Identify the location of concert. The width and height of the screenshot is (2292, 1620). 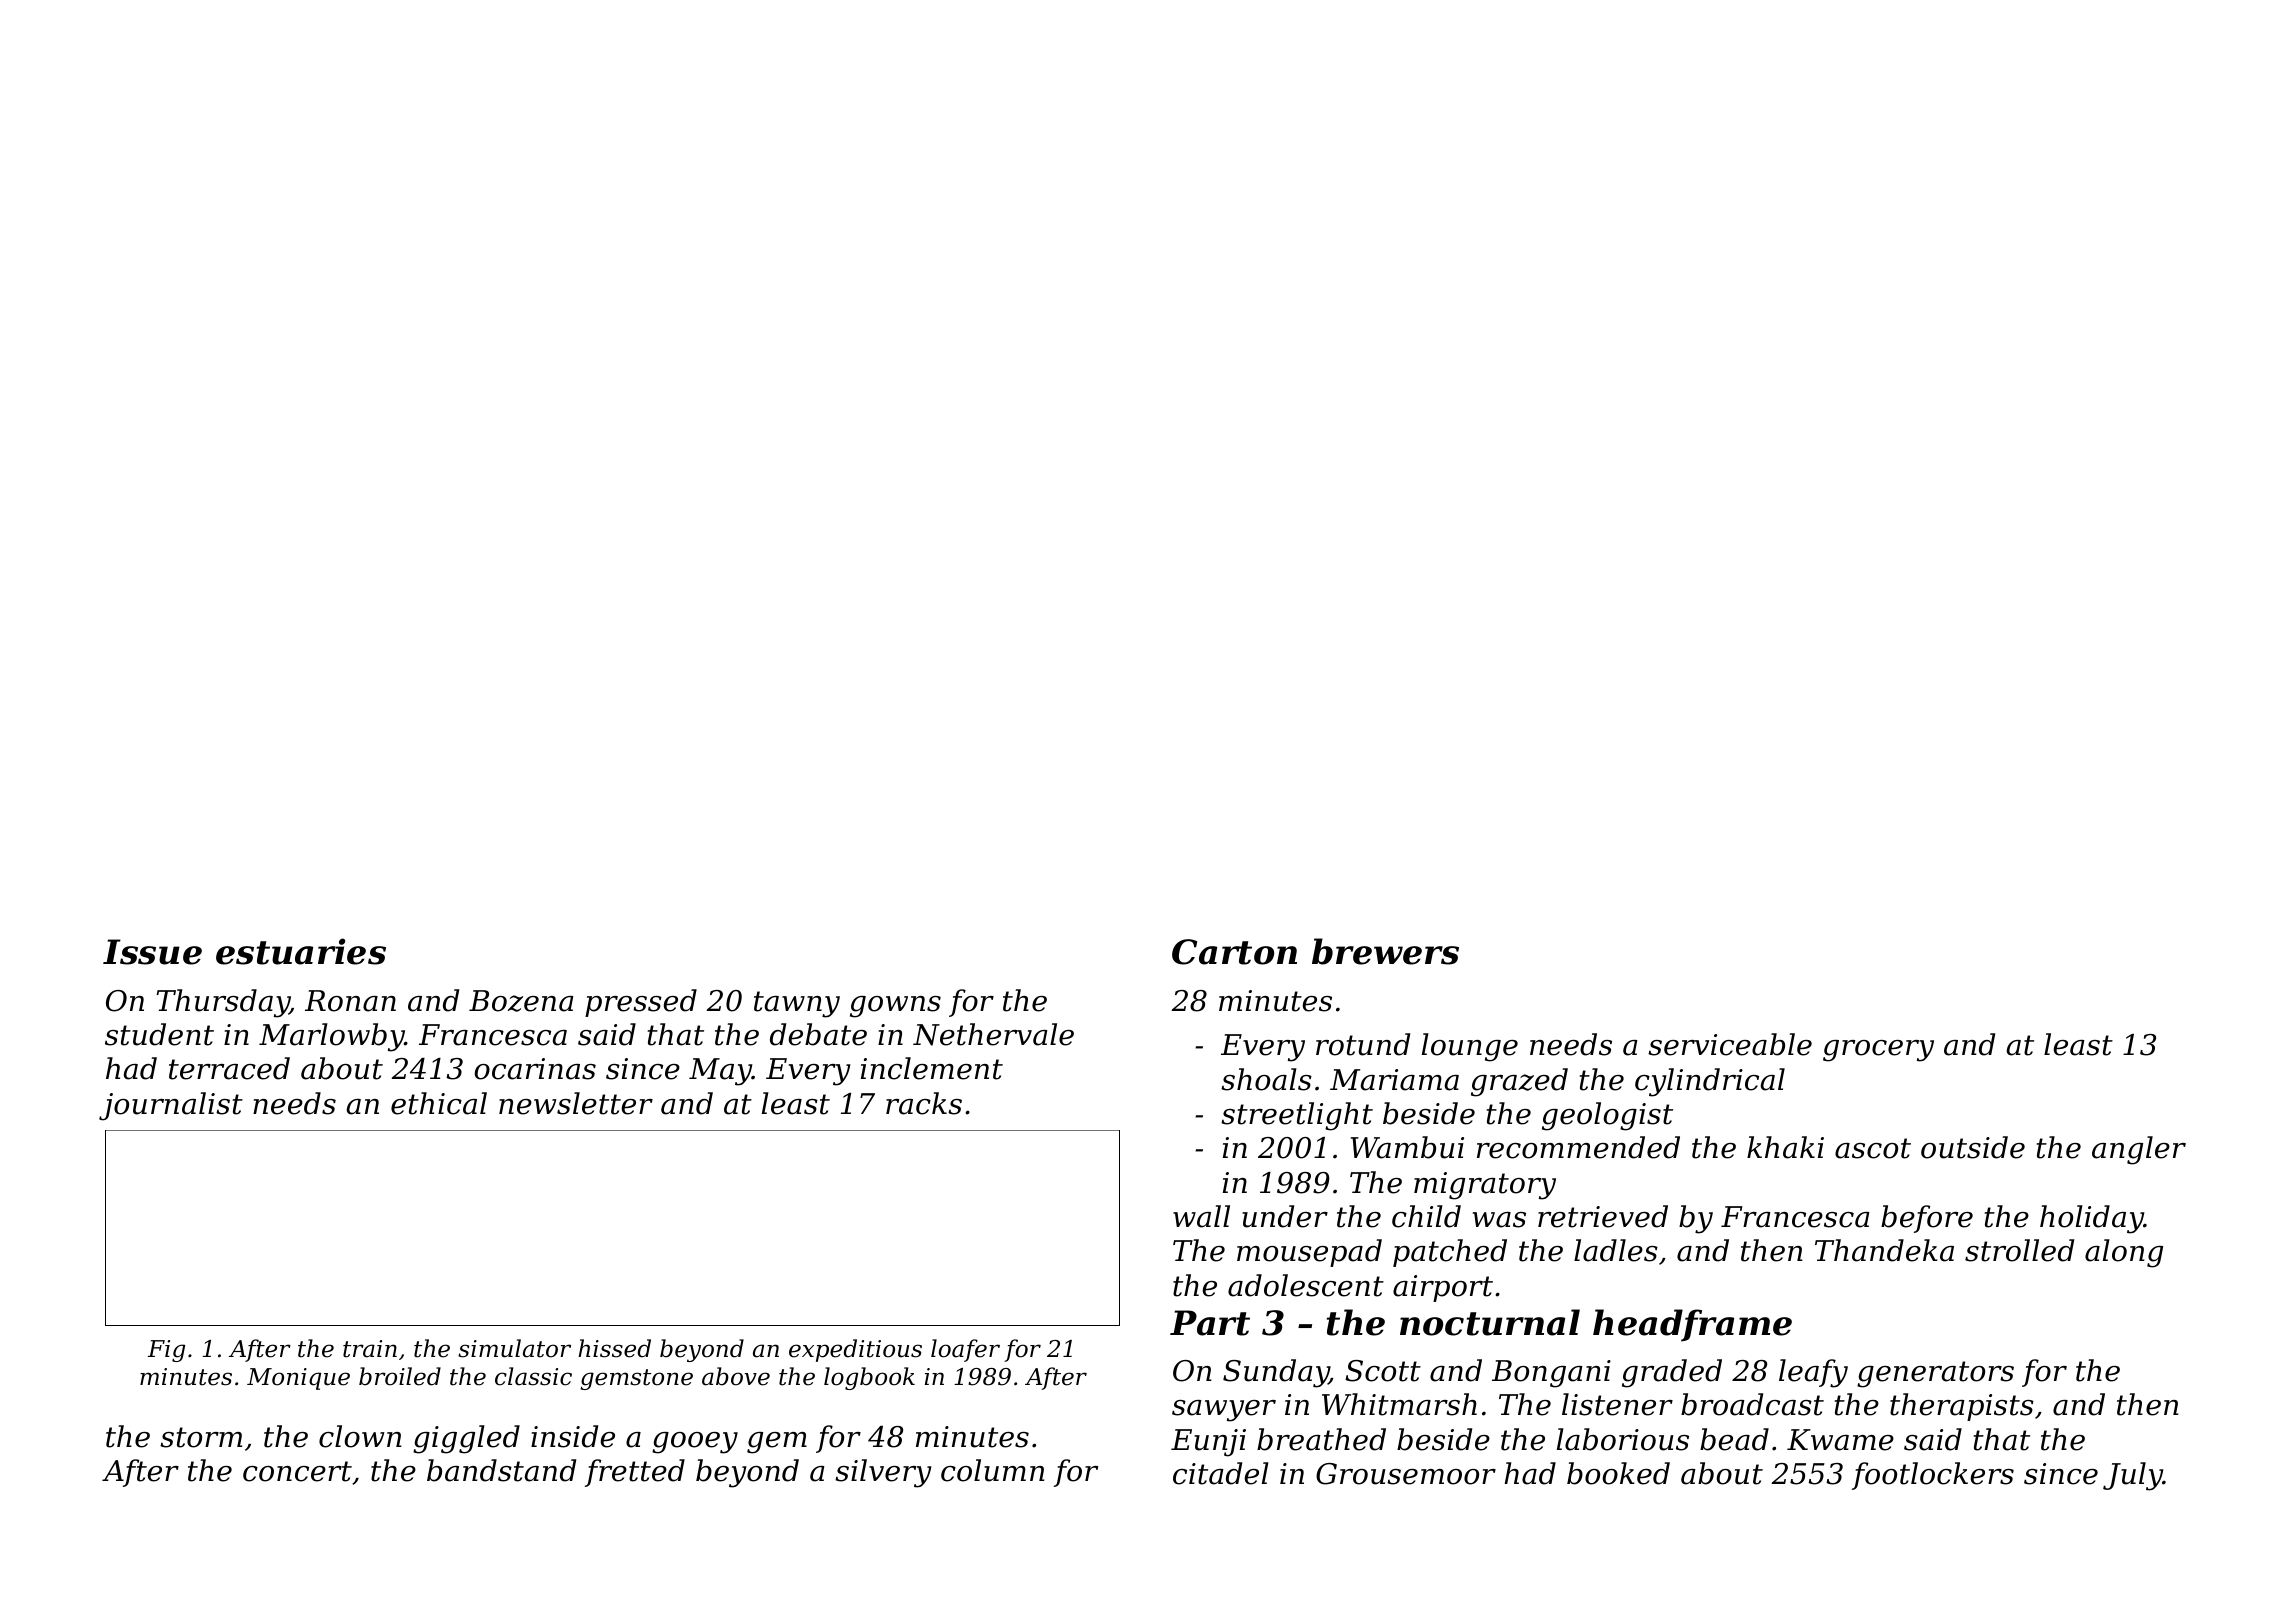
(297, 1471).
